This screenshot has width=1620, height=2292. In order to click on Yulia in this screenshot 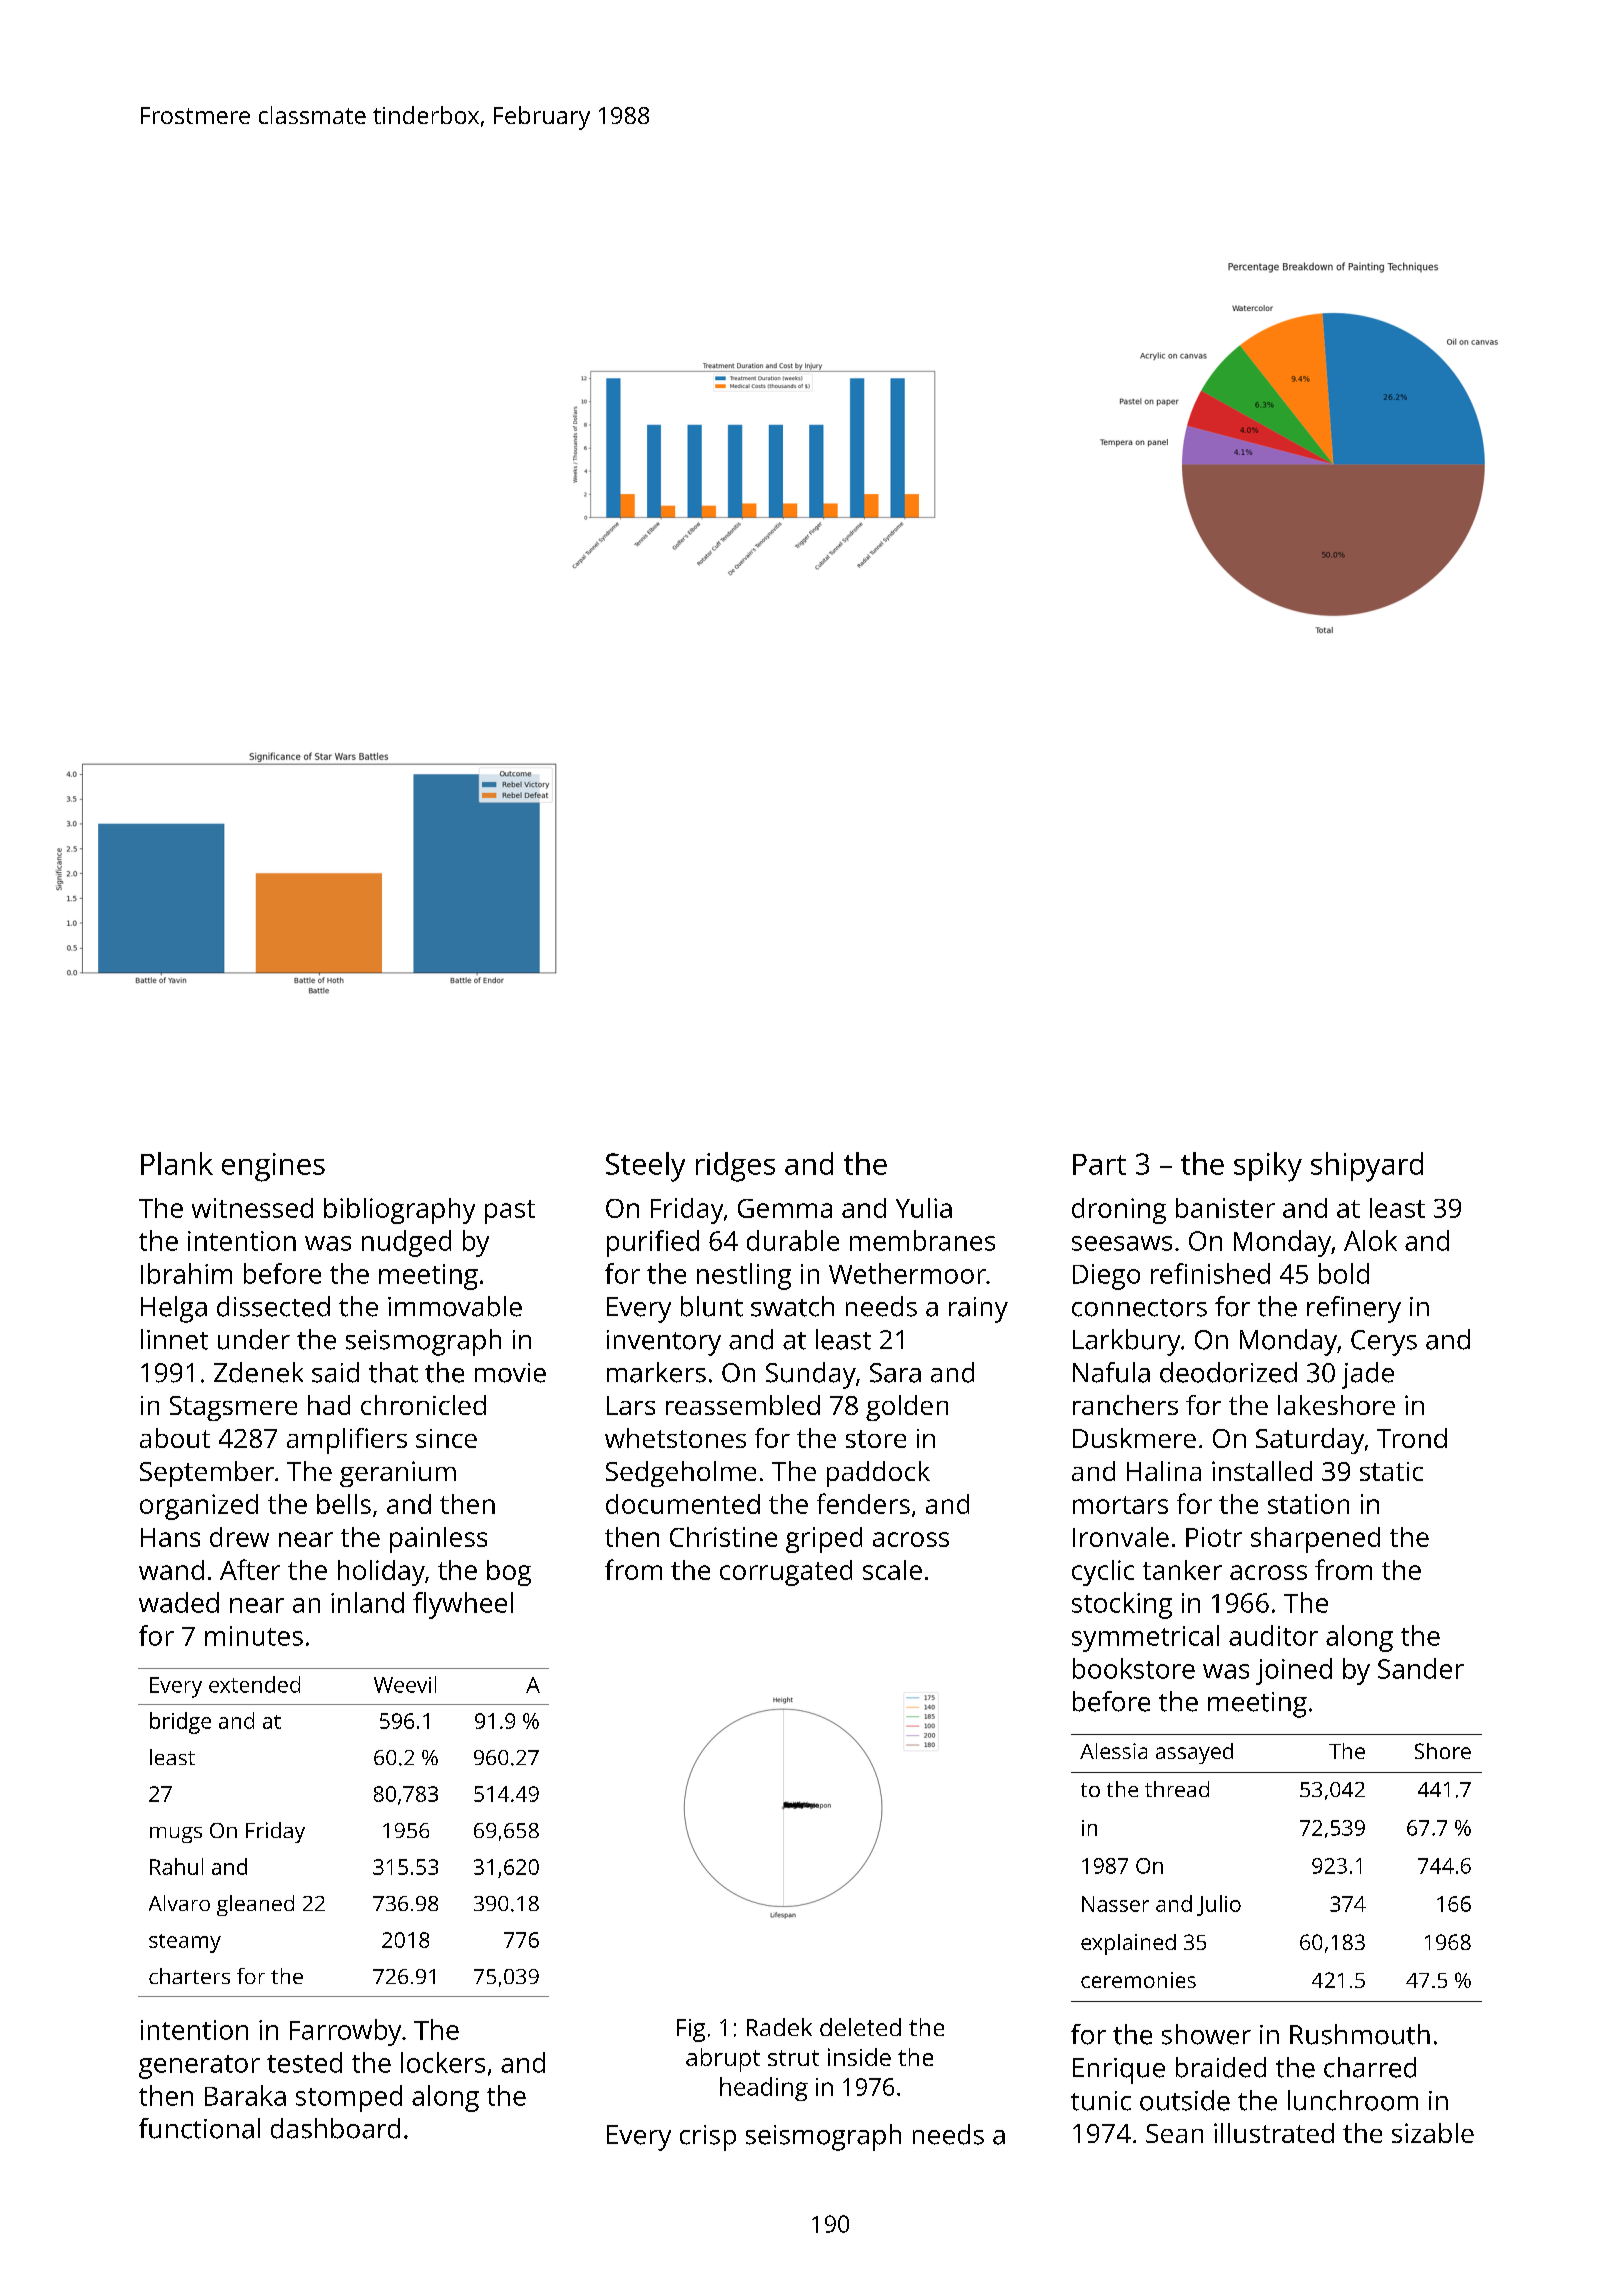, I will do `click(924, 1208)`.
